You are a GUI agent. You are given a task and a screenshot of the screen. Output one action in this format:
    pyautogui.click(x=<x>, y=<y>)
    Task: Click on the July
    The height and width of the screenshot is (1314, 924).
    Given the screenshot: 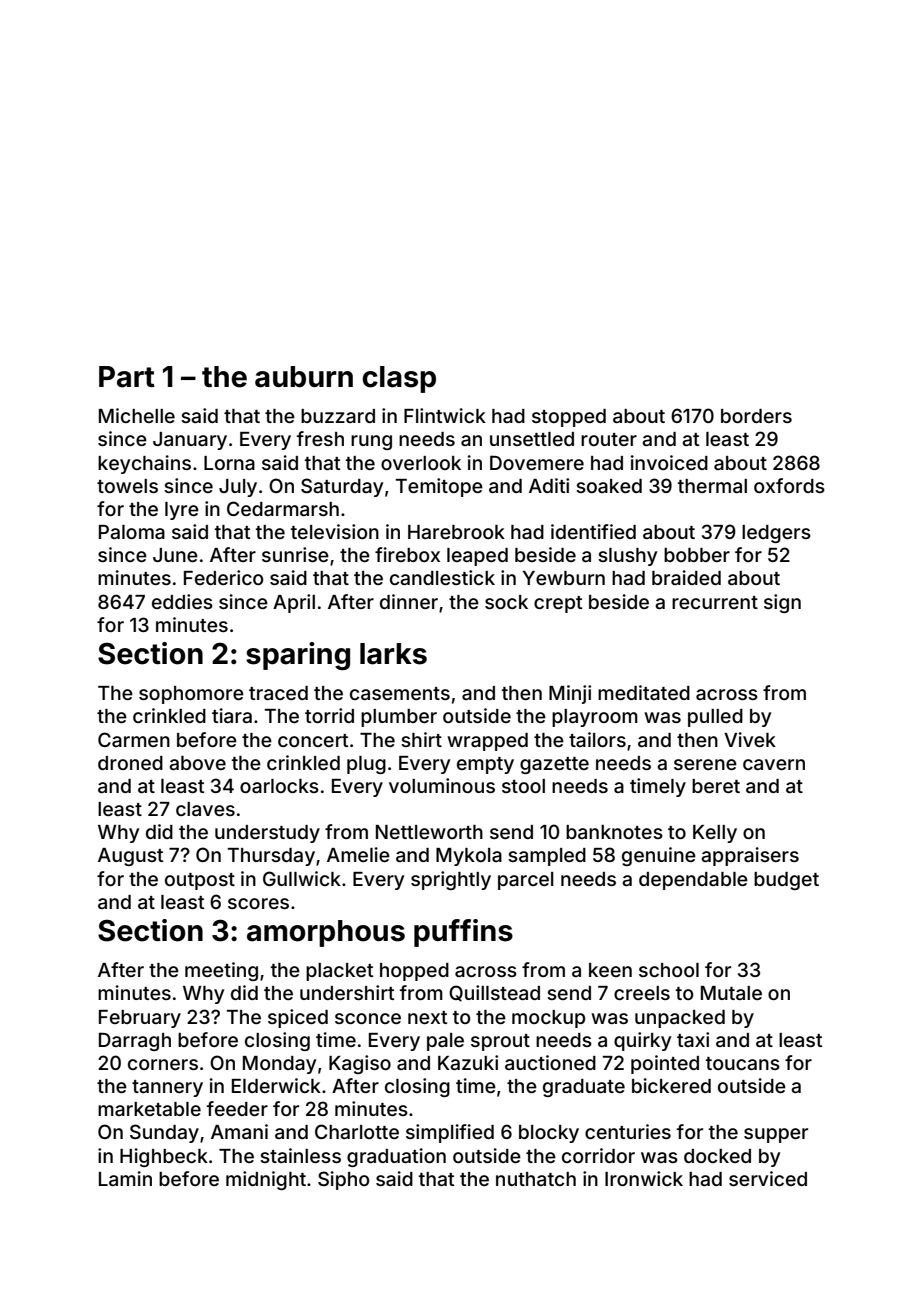 What is the action you would take?
    pyautogui.click(x=238, y=488)
